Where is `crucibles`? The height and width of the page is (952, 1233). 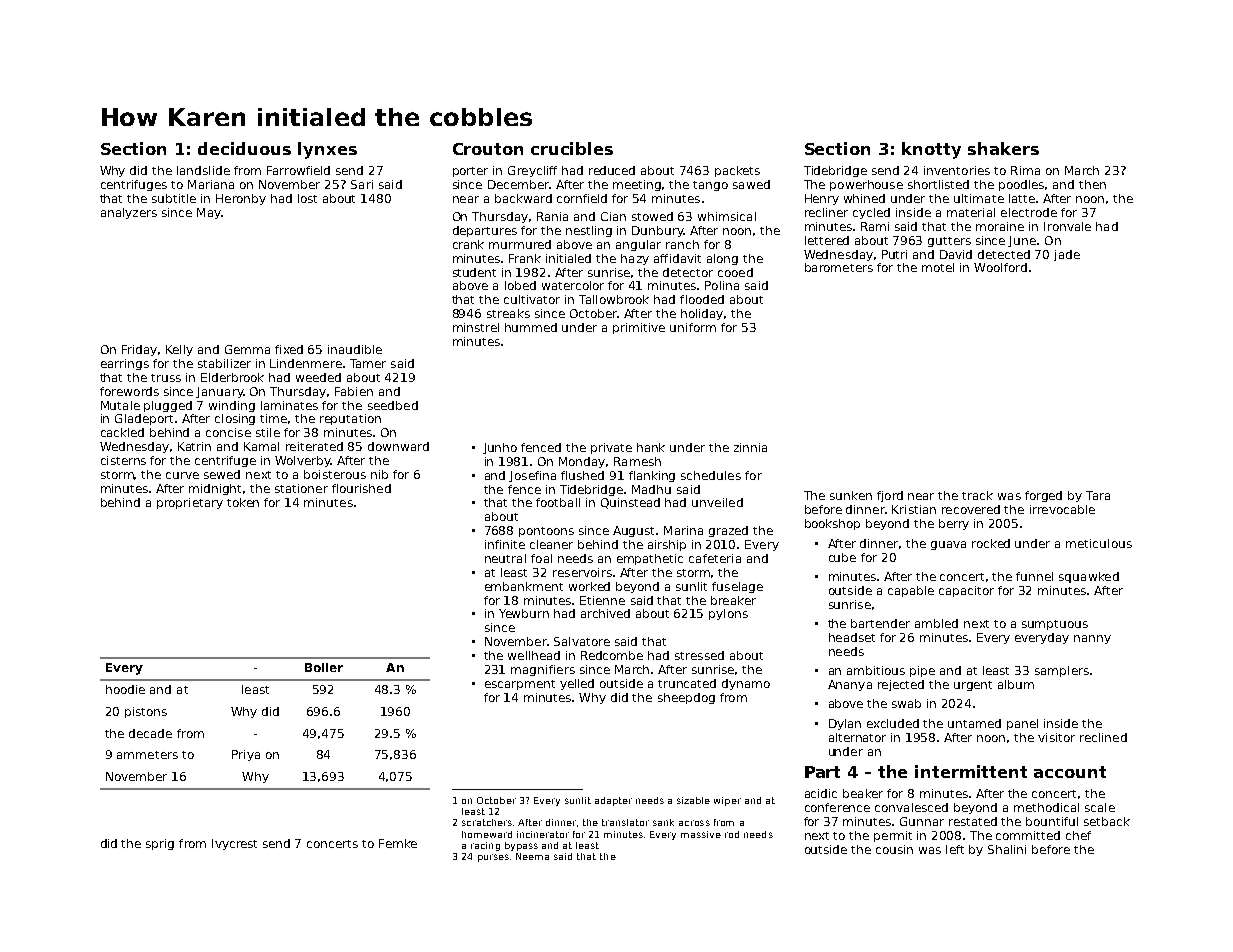 crucibles is located at coordinates (572, 148).
